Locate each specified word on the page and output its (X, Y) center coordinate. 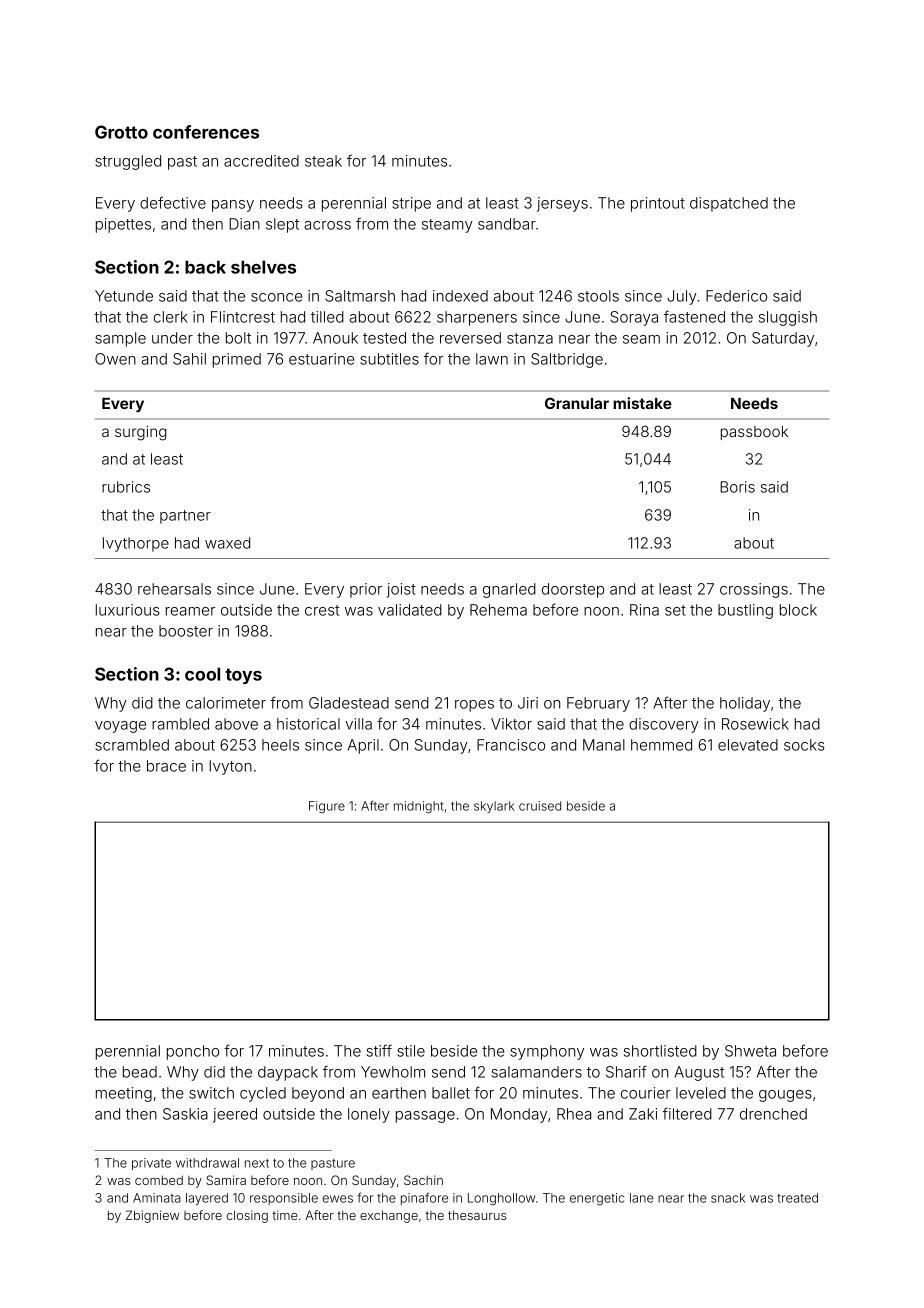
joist (401, 590)
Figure (327, 807)
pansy (233, 206)
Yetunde (124, 296)
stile (411, 1051)
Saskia (185, 1114)
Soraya (634, 318)
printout (658, 204)
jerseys (562, 204)
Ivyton (230, 767)
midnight (419, 807)
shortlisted (660, 1051)
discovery (664, 725)
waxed (227, 543)
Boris (737, 487)
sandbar (507, 224)
